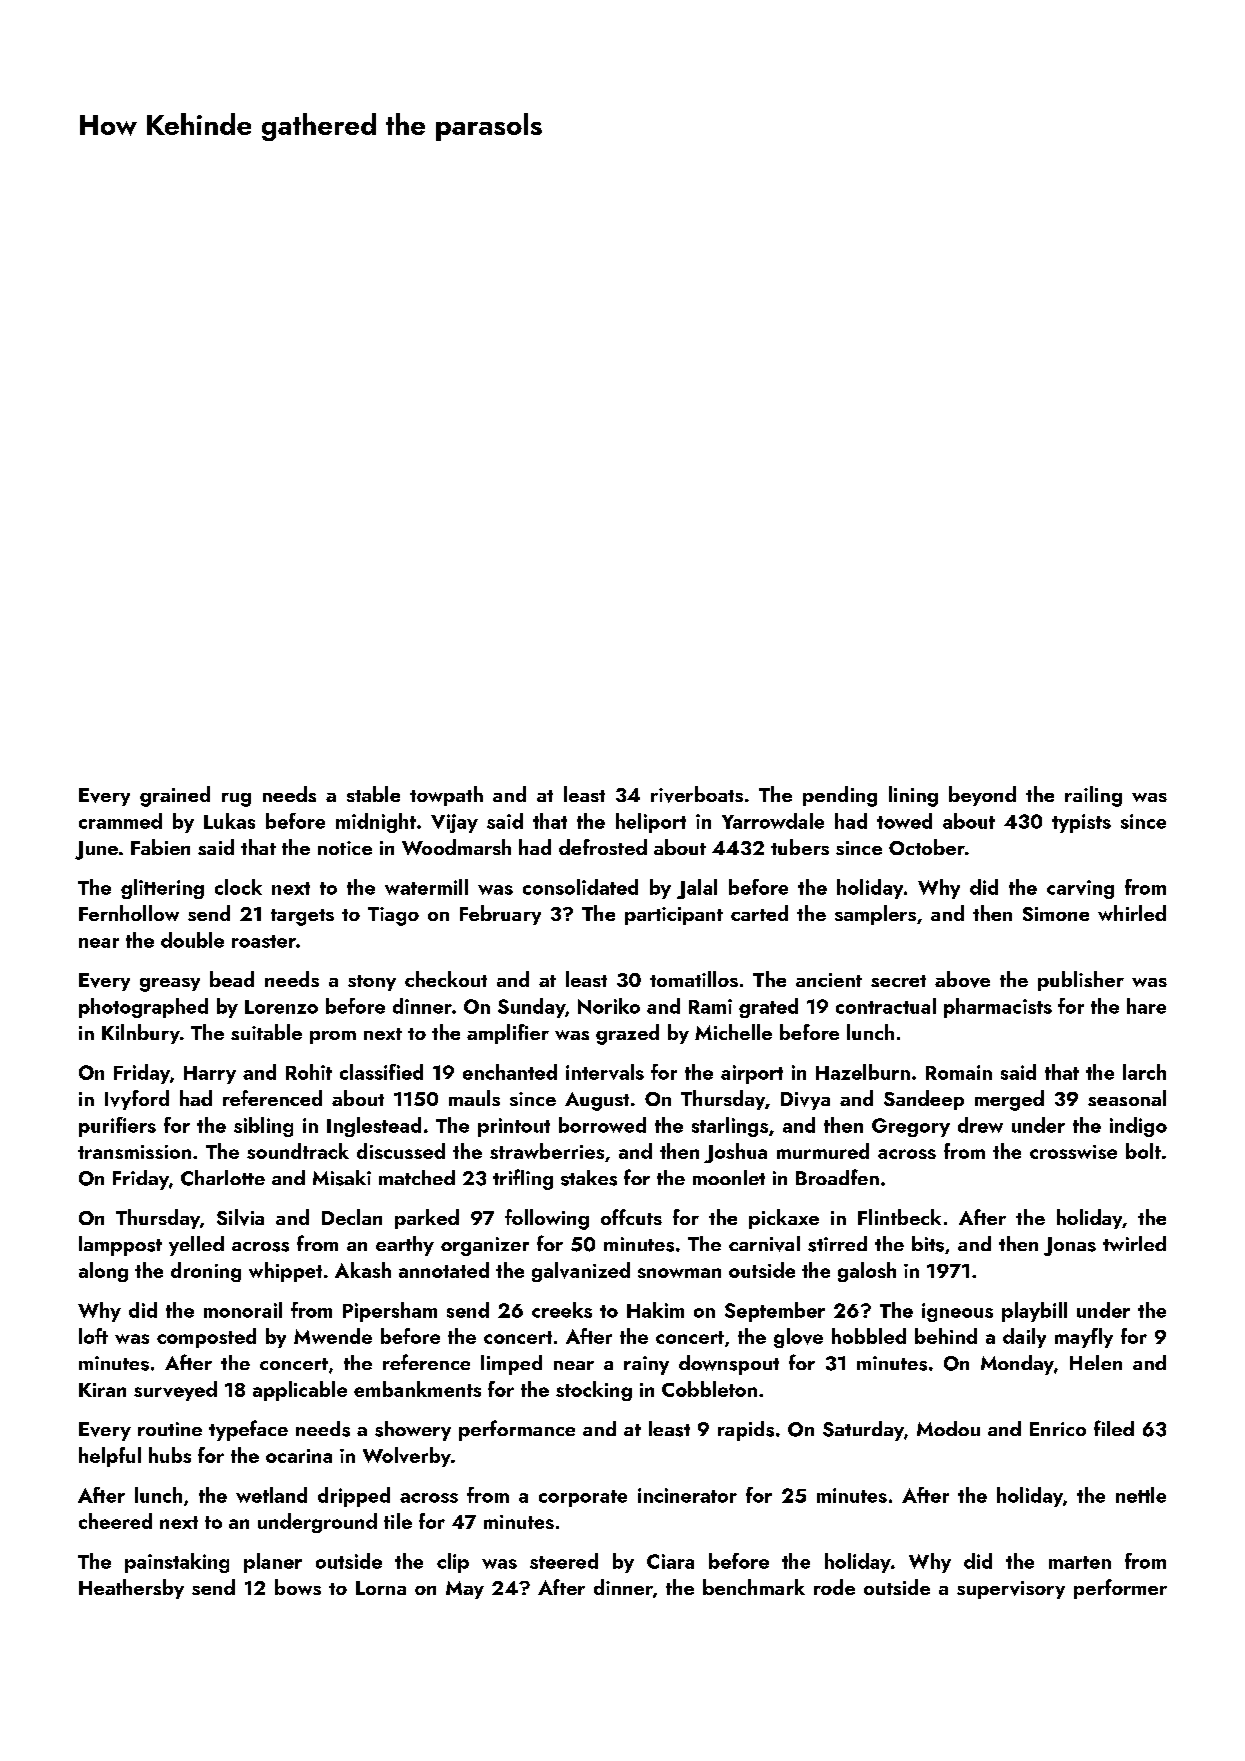  What do you see at coordinates (886, 1006) in the screenshot?
I see `contractual` at bounding box center [886, 1006].
